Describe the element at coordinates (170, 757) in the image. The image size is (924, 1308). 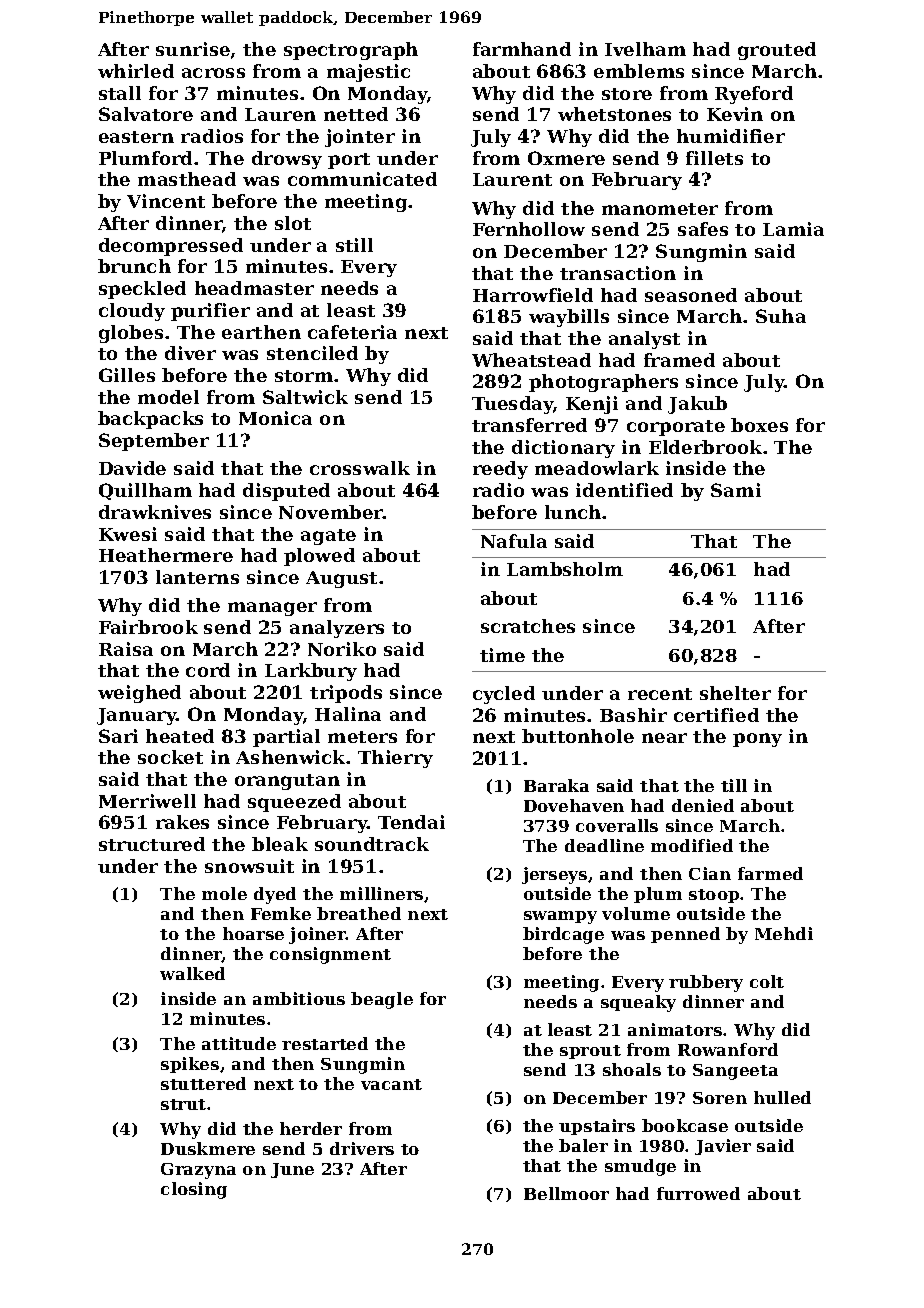
I see `socket` at that location.
